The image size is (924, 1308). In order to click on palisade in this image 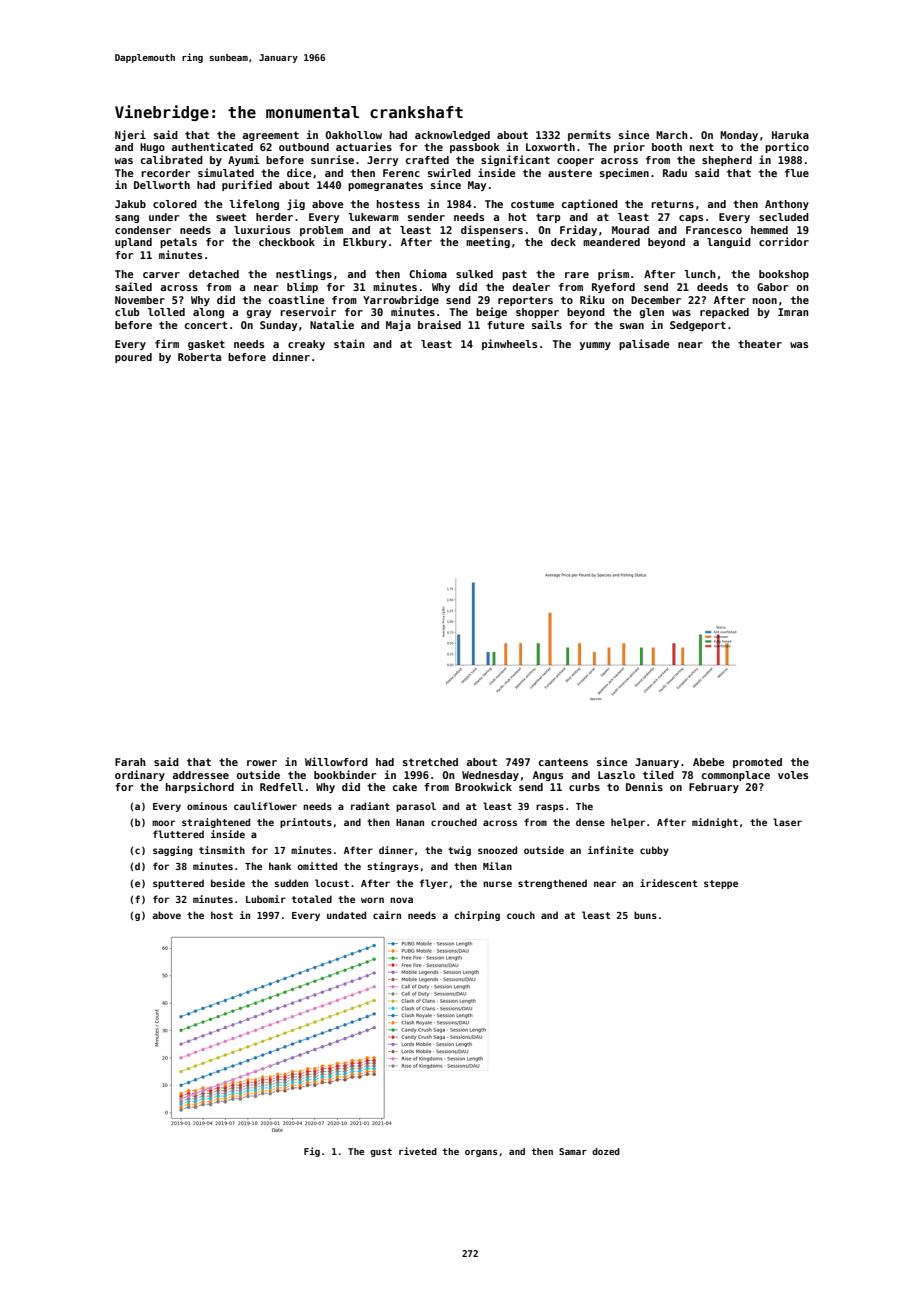, I will do `click(644, 344)`.
